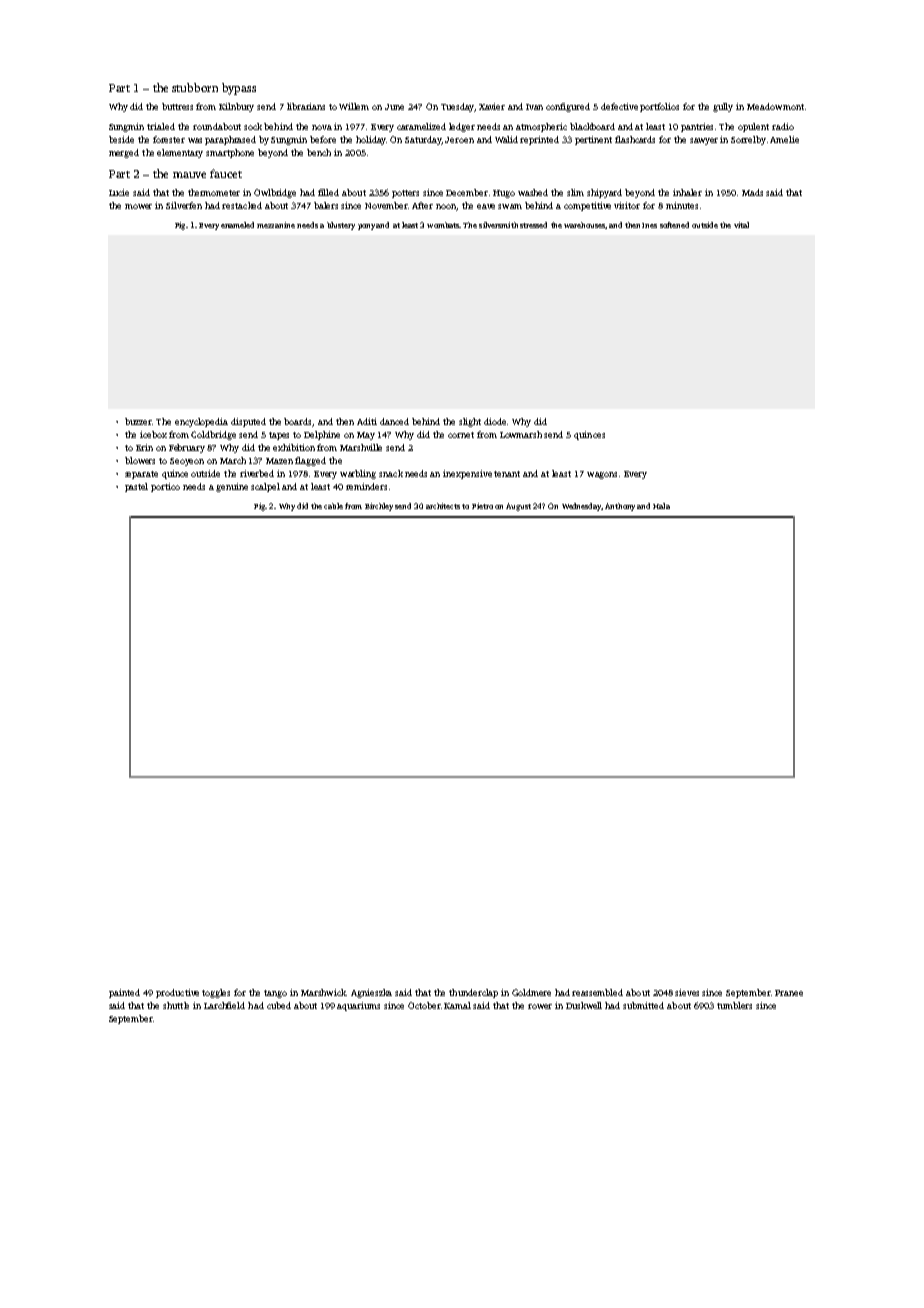 This screenshot has width=924, height=1308. Describe the element at coordinates (358, 1006) in the screenshot. I see `aquariums` at that location.
